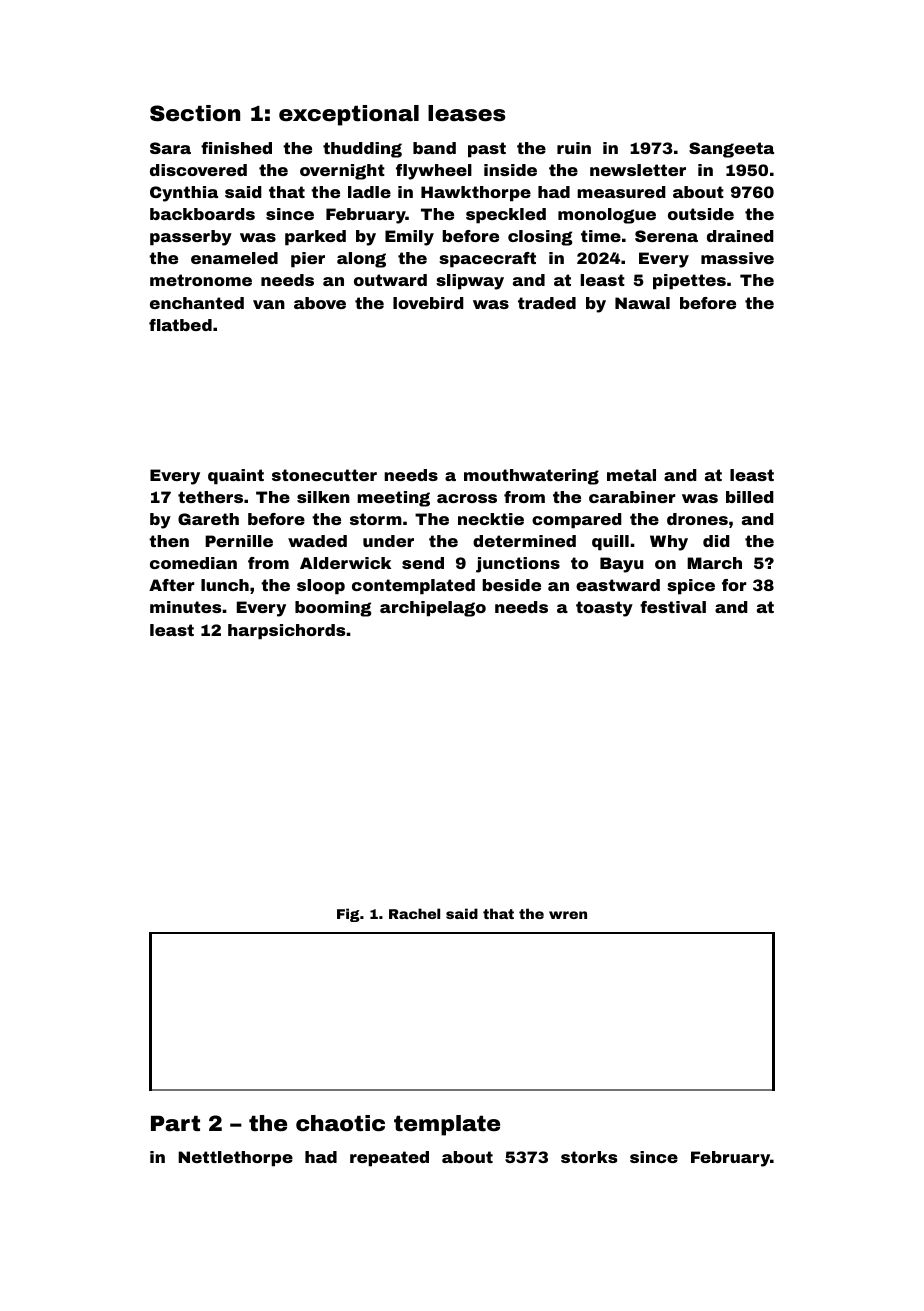 This screenshot has width=924, height=1311. Describe the element at coordinates (540, 238) in the screenshot. I see `closing` at that location.
